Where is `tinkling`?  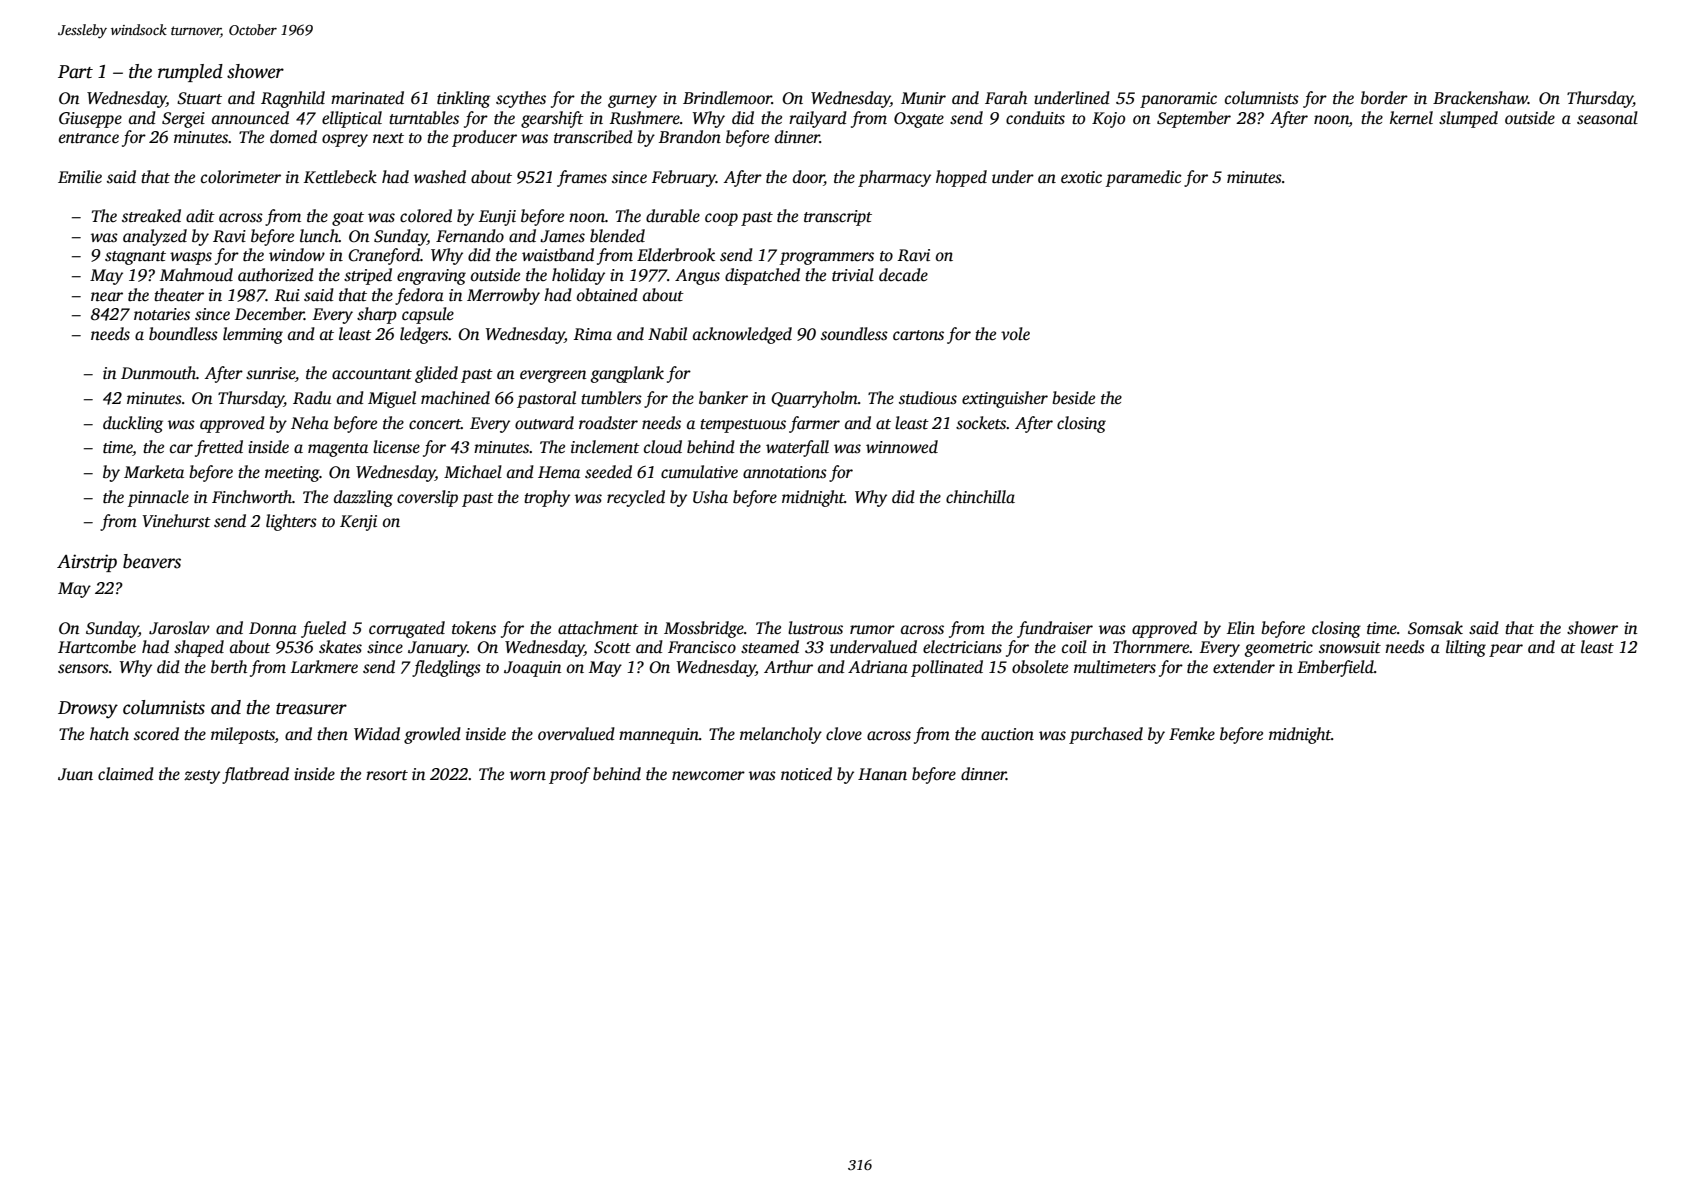 tinkling is located at coordinates (463, 99).
